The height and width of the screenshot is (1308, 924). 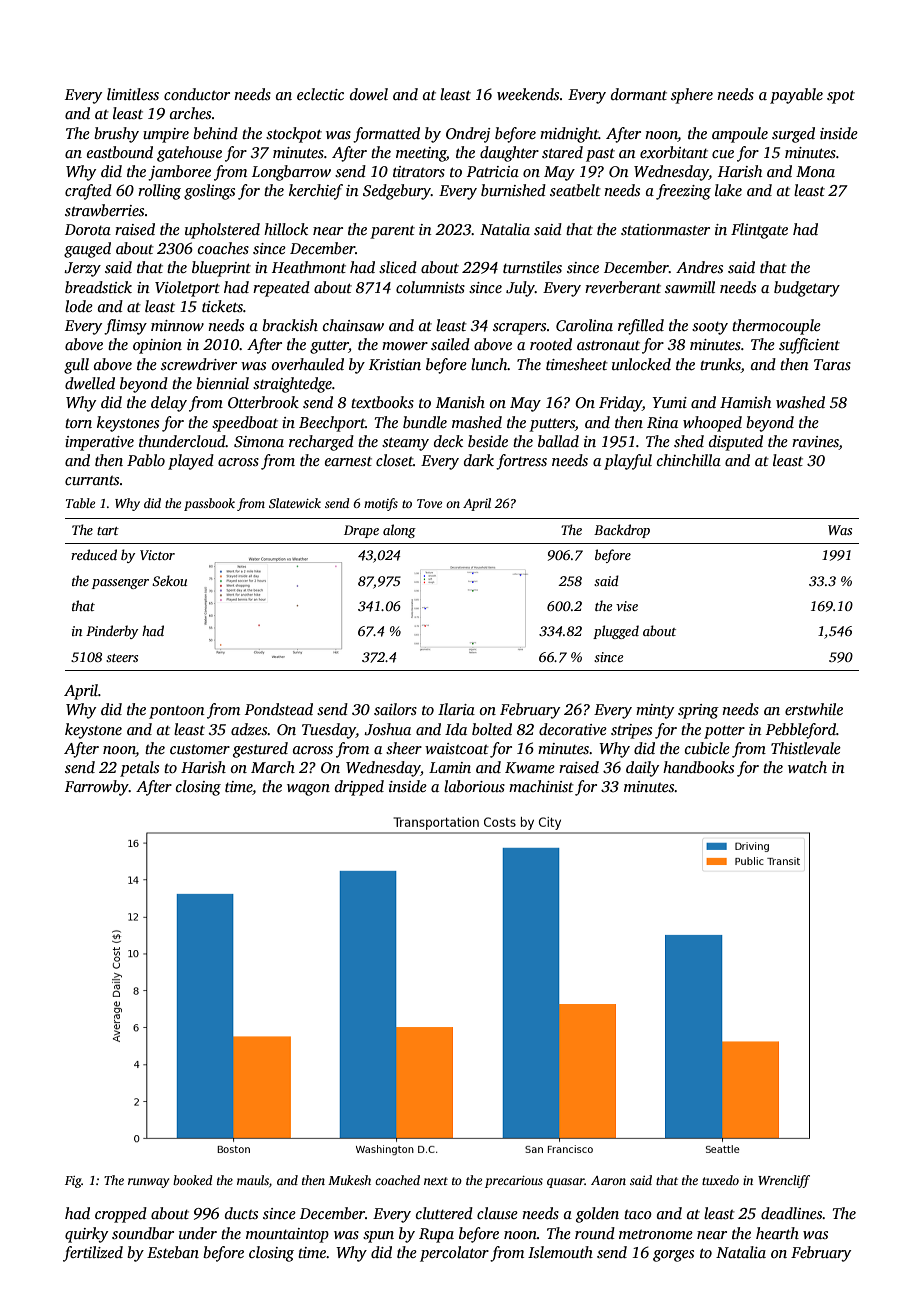 What do you see at coordinates (97, 788) in the screenshot?
I see `Farrowby` at bounding box center [97, 788].
